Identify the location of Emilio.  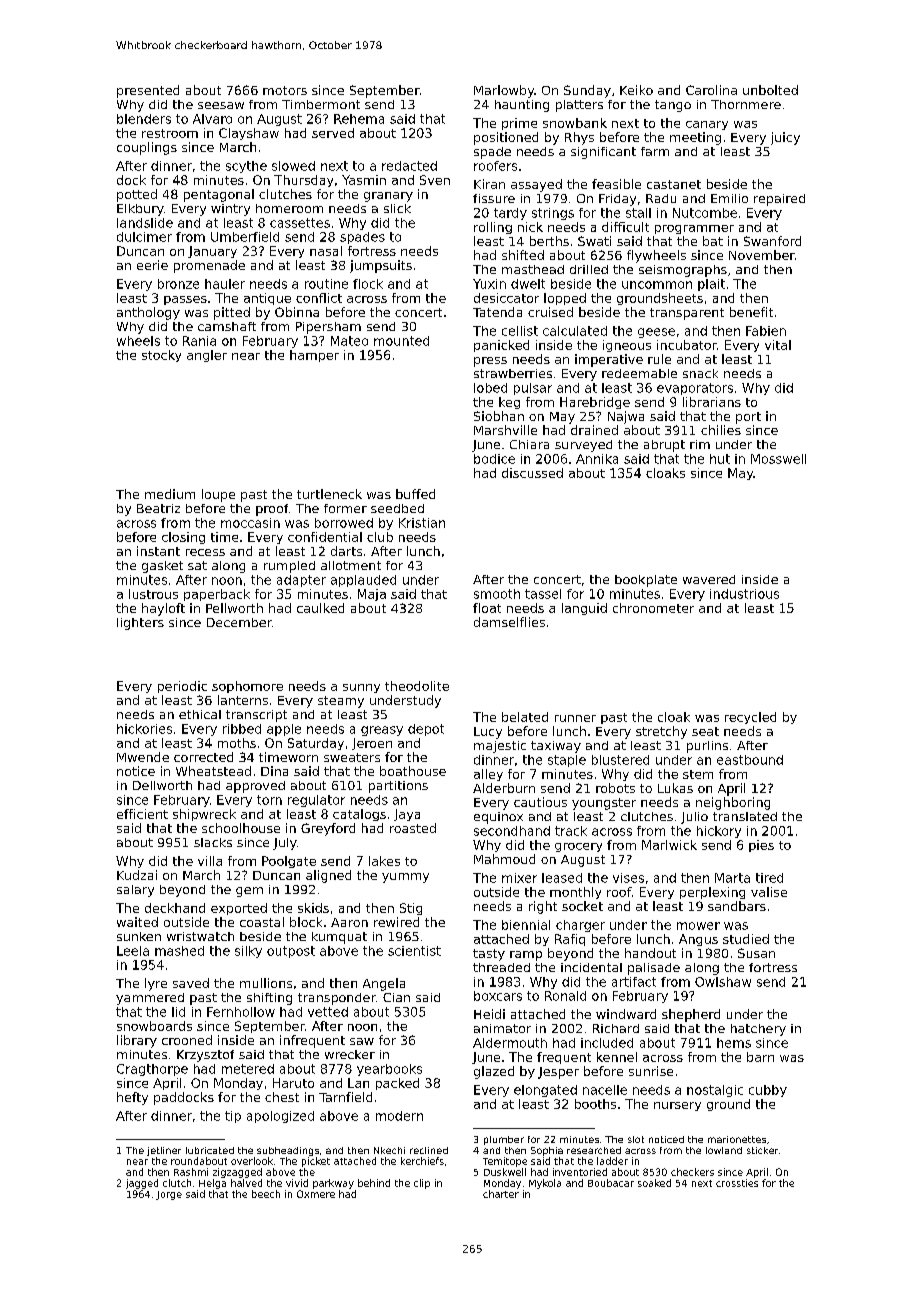
(729, 198).
